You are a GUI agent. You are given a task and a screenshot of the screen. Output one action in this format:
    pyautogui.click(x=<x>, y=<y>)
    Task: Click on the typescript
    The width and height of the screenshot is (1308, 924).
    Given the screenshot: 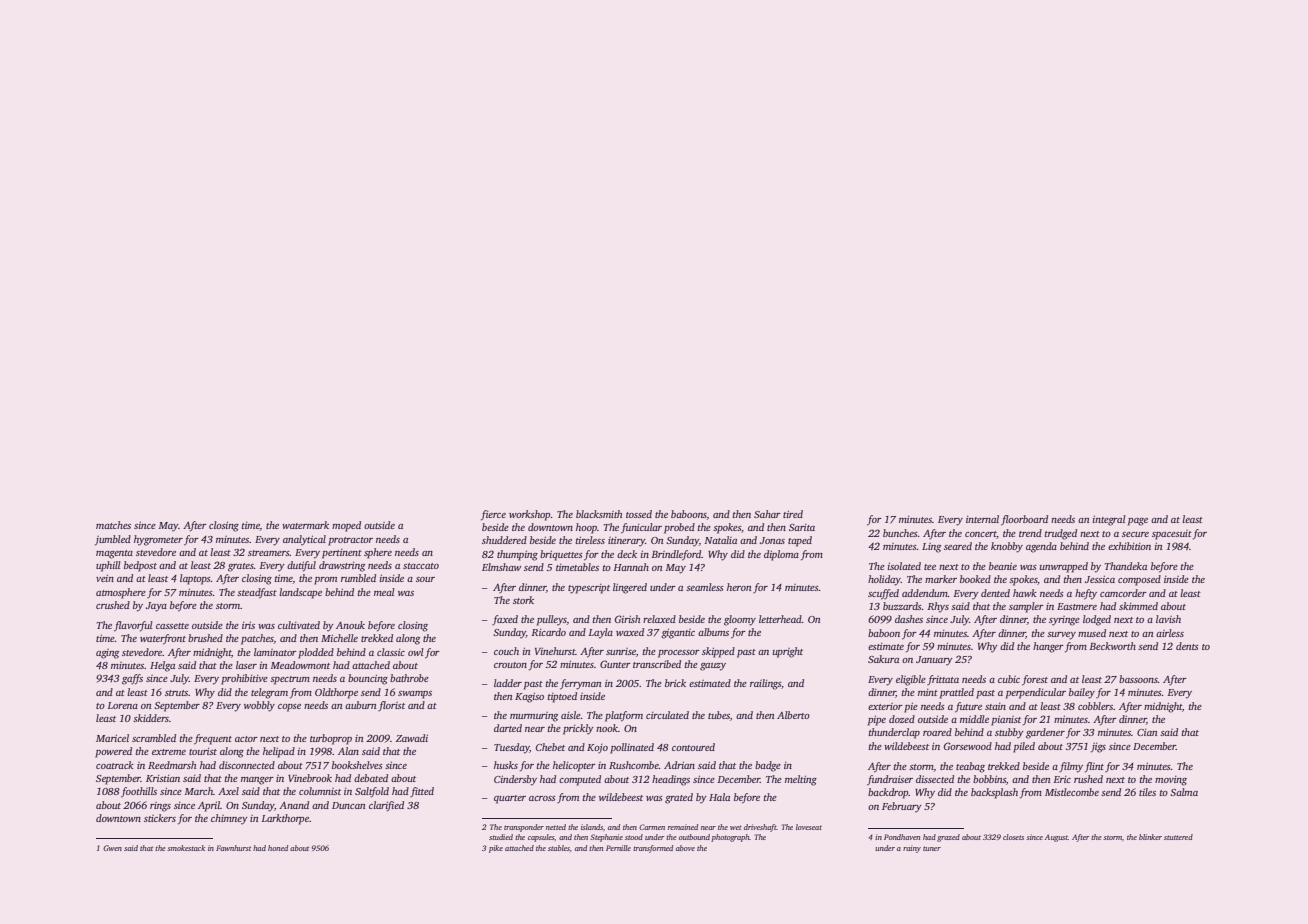 What is the action you would take?
    pyautogui.click(x=589, y=589)
